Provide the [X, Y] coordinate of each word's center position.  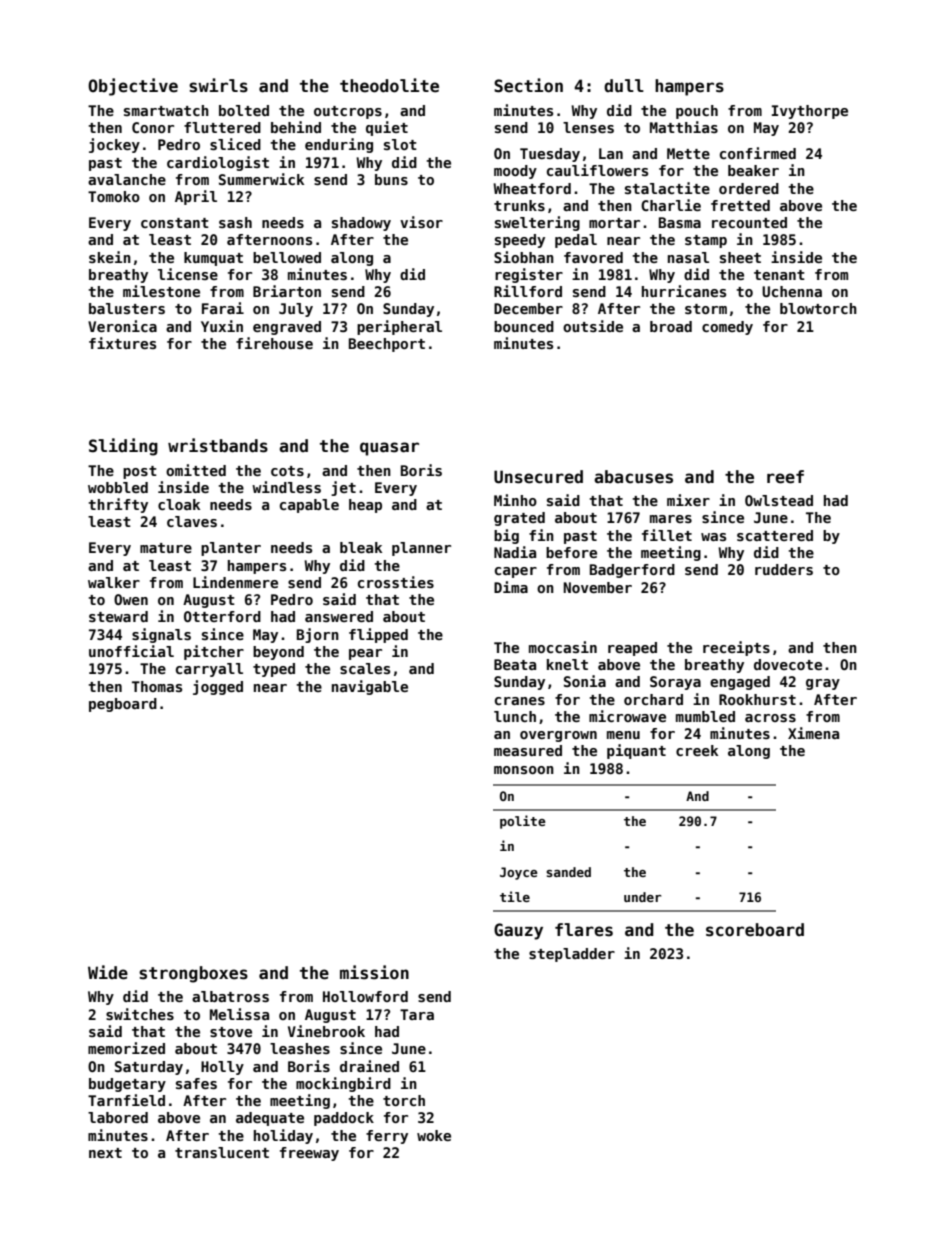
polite [523, 822]
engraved [287, 328]
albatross [230, 996]
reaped [632, 649]
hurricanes [684, 291]
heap [365, 506]
